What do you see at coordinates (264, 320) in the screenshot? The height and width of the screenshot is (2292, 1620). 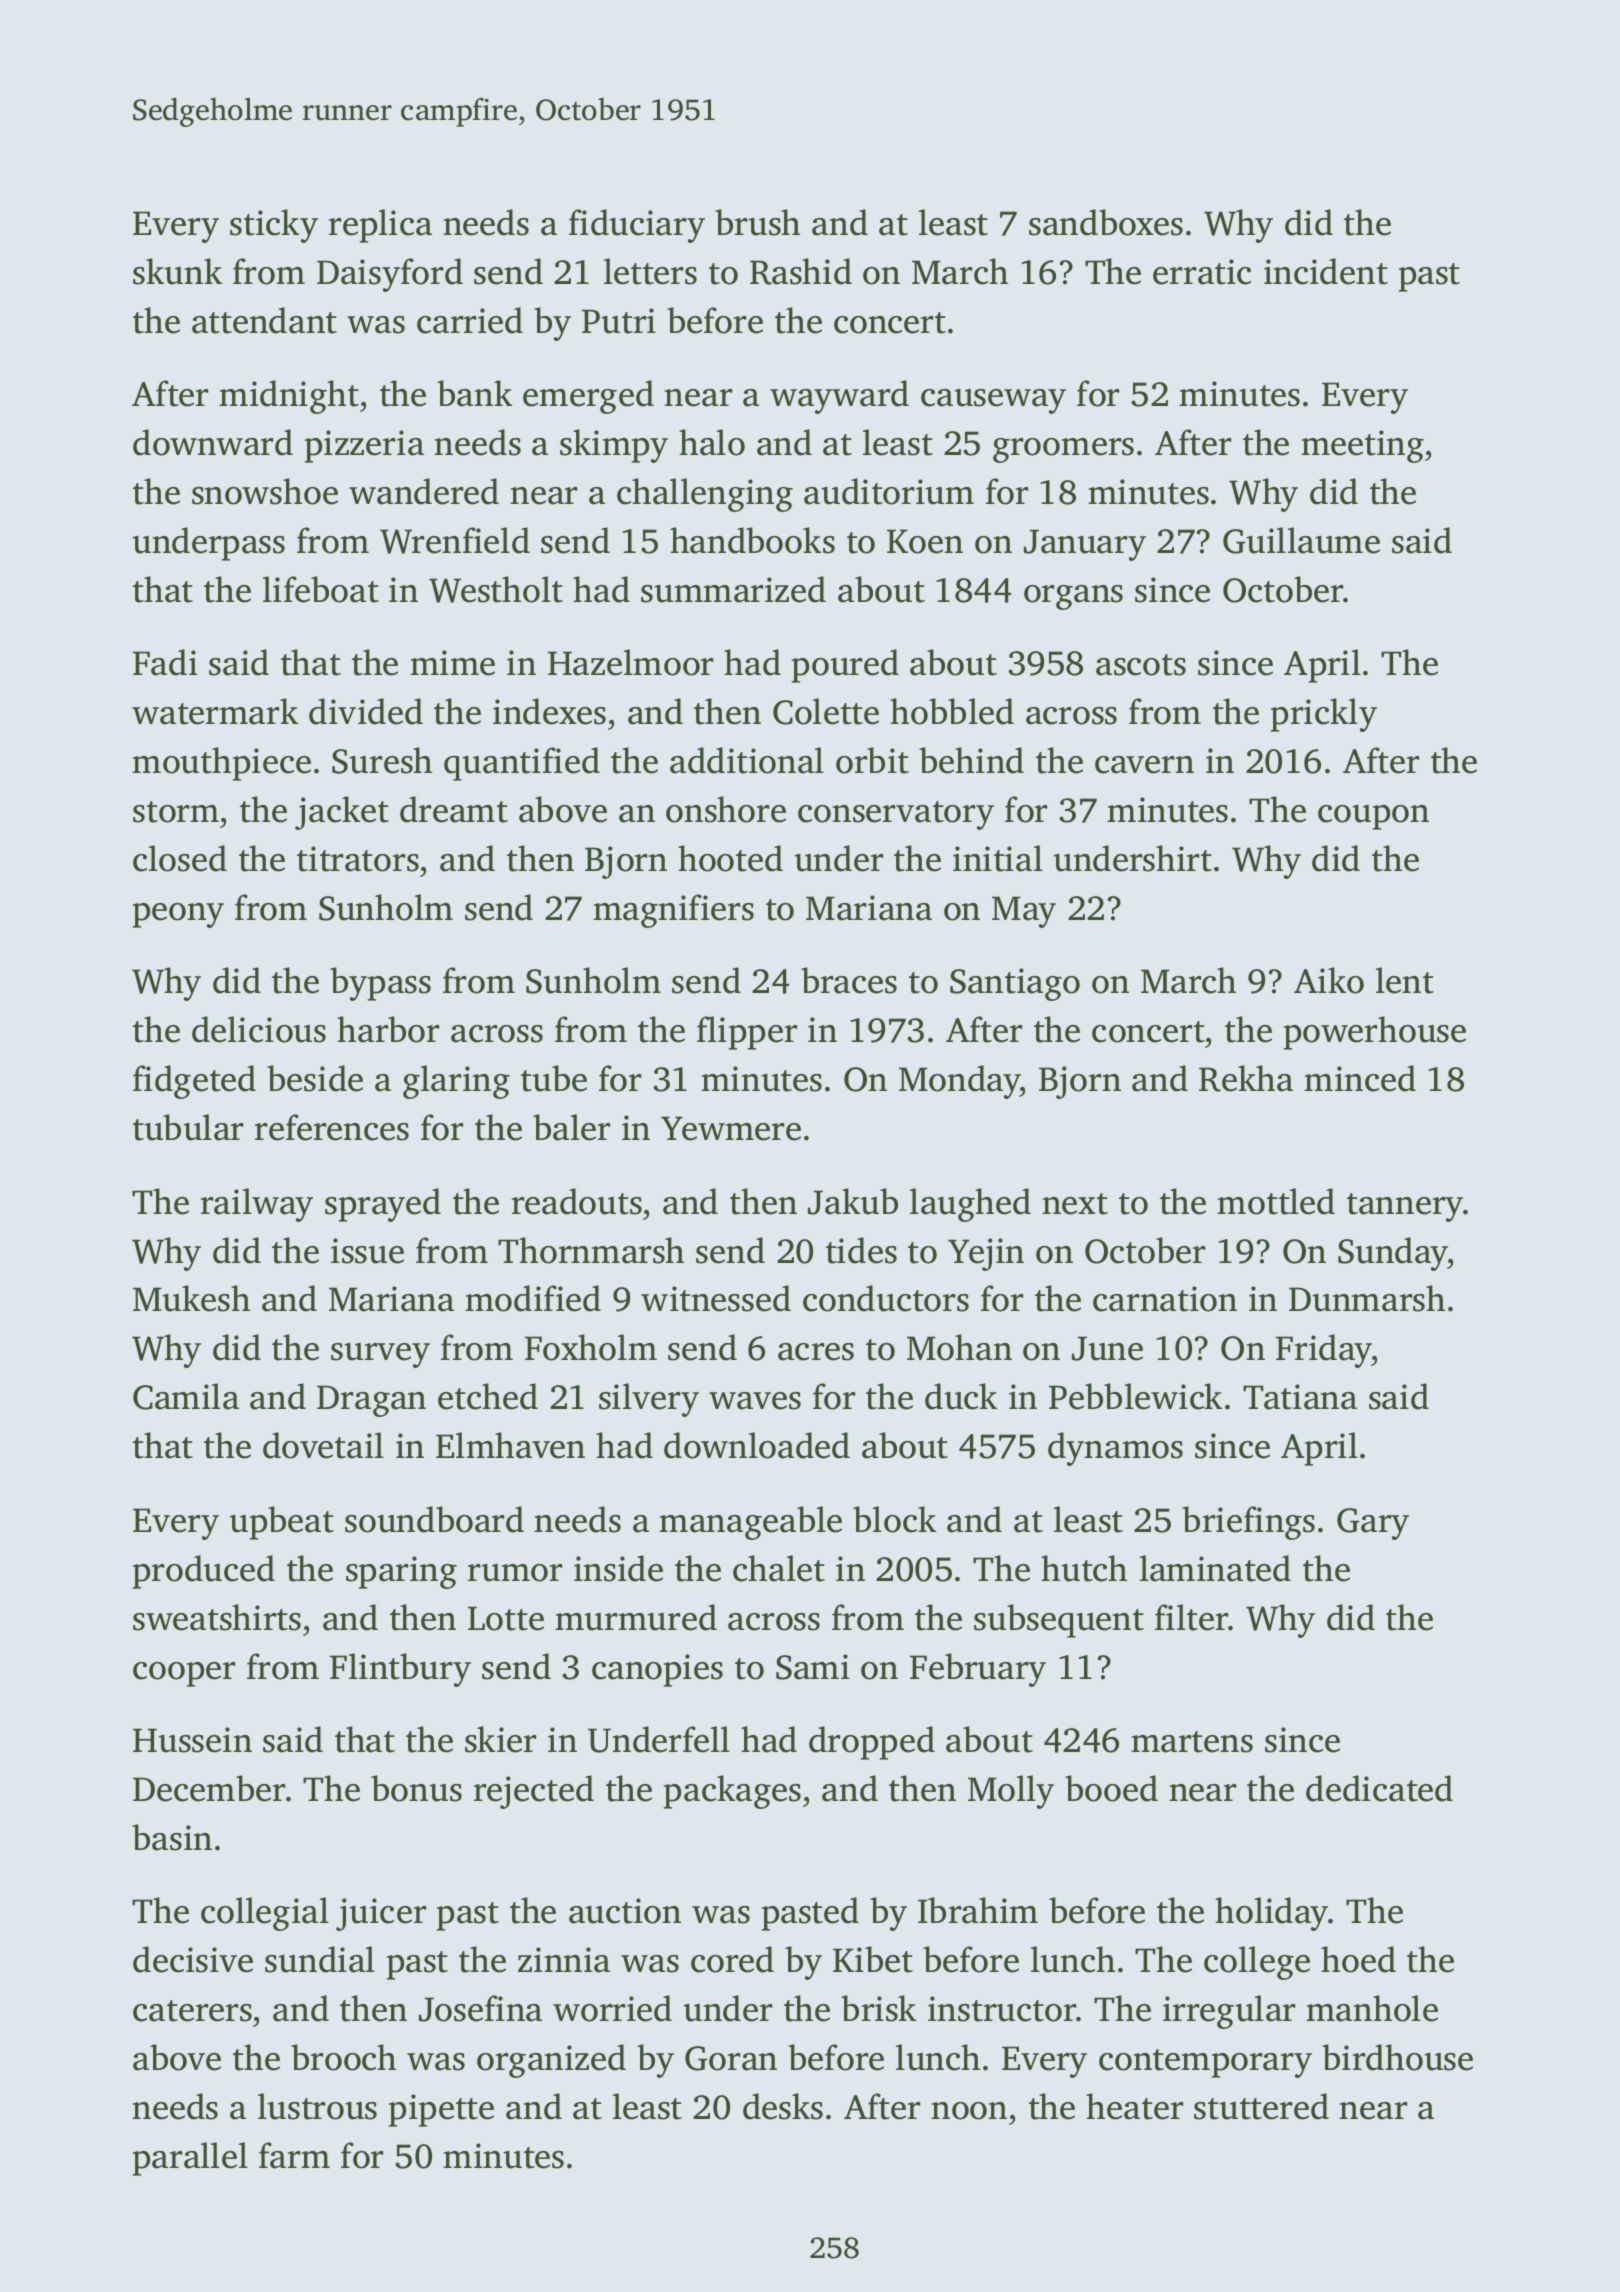 I see `attendant` at bounding box center [264, 320].
